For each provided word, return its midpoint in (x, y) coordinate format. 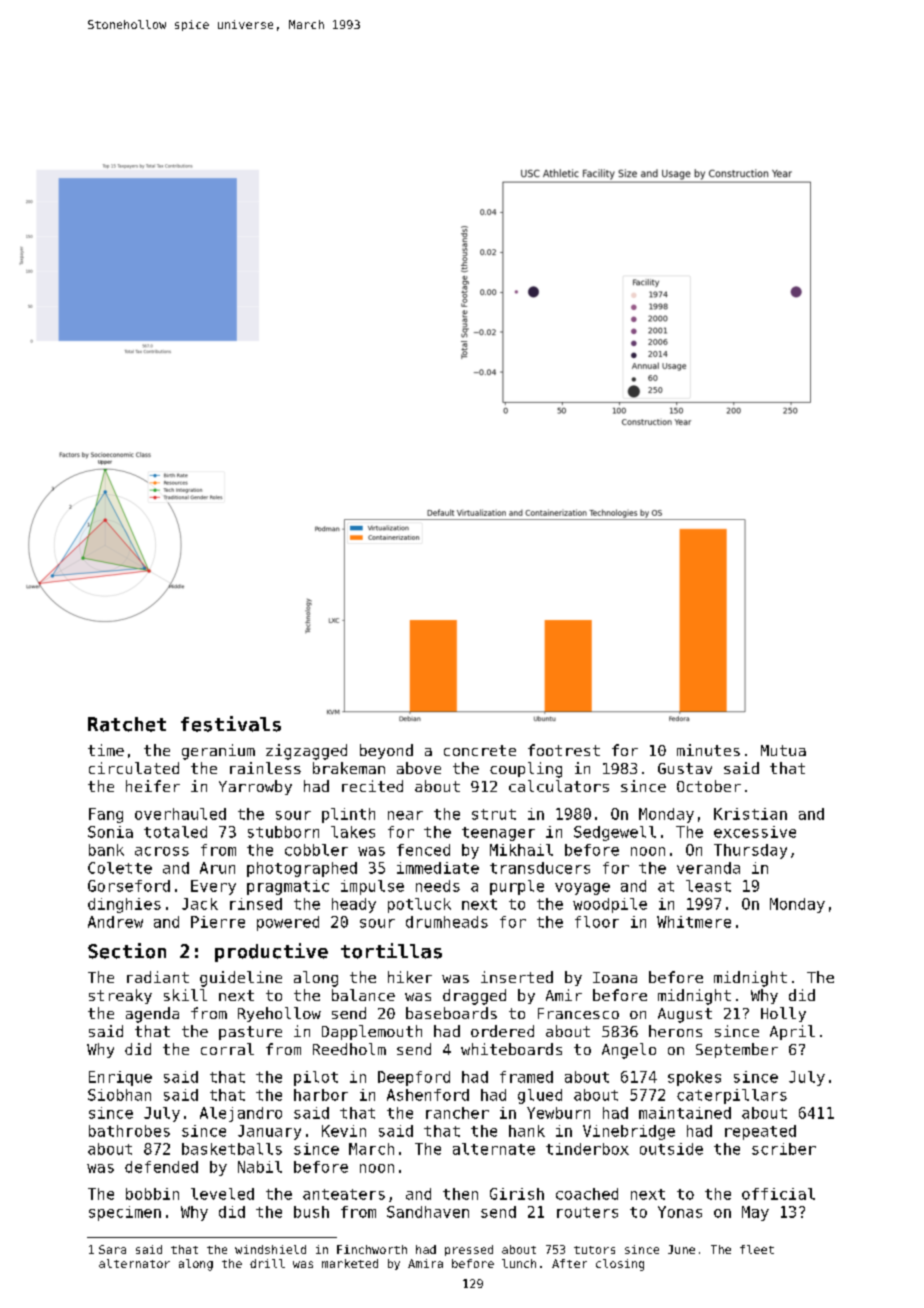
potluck (419, 905)
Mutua (783, 750)
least (708, 886)
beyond (386, 751)
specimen (125, 1213)
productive (271, 952)
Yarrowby (255, 787)
